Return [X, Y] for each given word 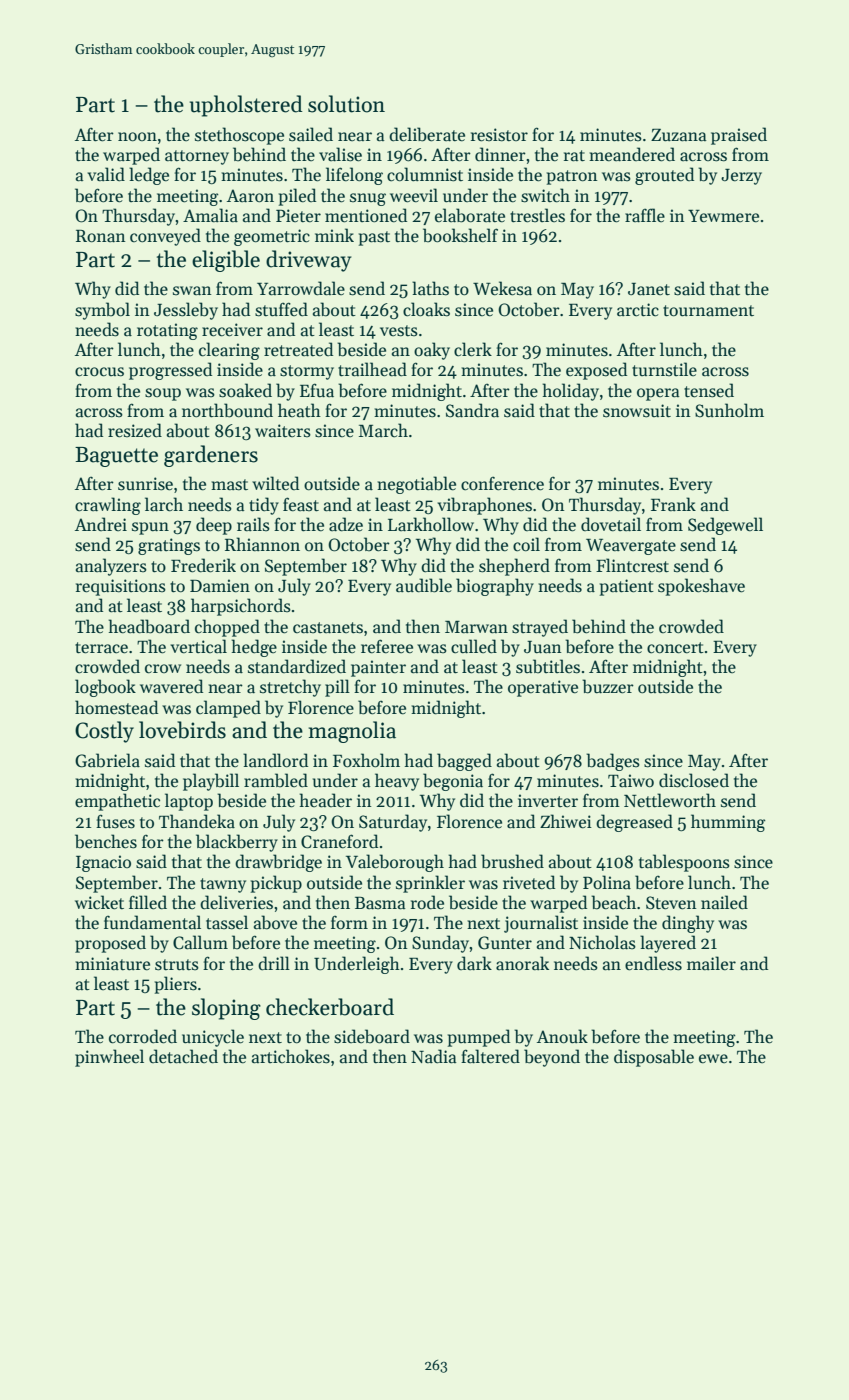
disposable [654, 1058]
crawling [108, 506]
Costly [104, 732]
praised [739, 136]
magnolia [352, 732]
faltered [490, 1056]
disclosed [694, 780]
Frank [673, 504]
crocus [99, 372]
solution [346, 104]
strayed [540, 628]
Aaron [250, 195]
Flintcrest [632, 565]
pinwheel [109, 1058]
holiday [570, 392]
